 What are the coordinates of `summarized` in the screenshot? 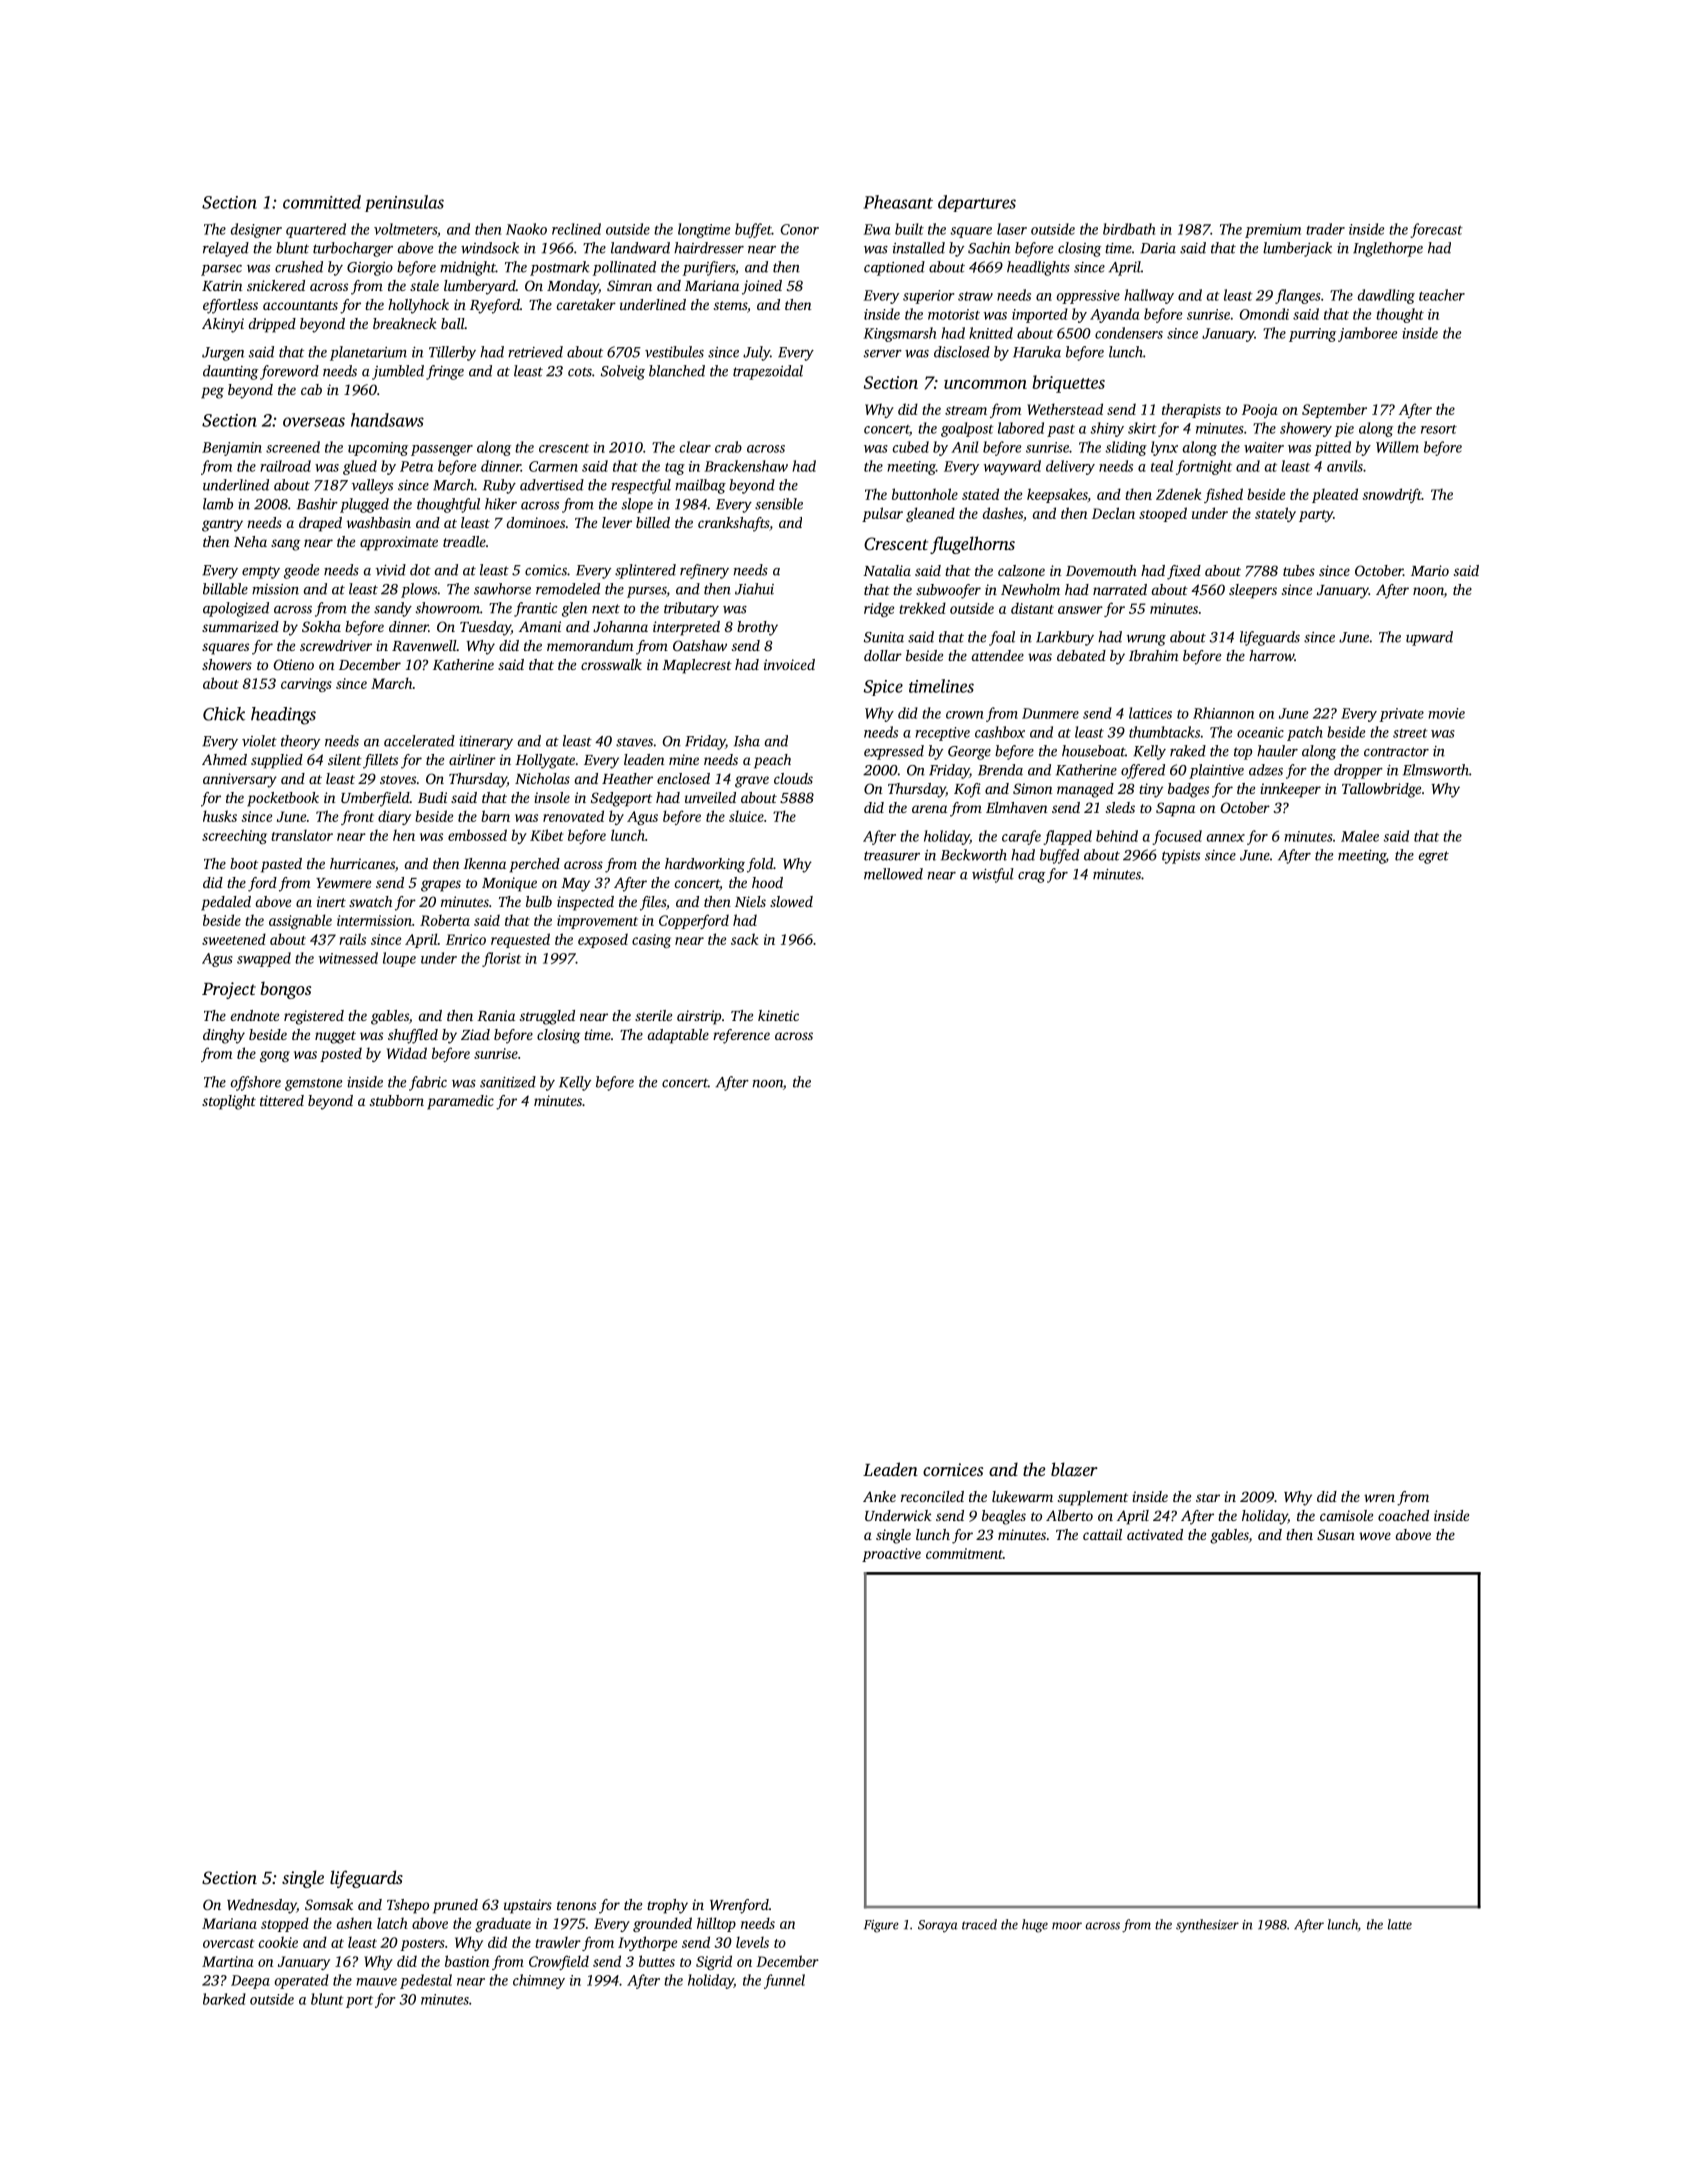 It's located at (240, 626).
